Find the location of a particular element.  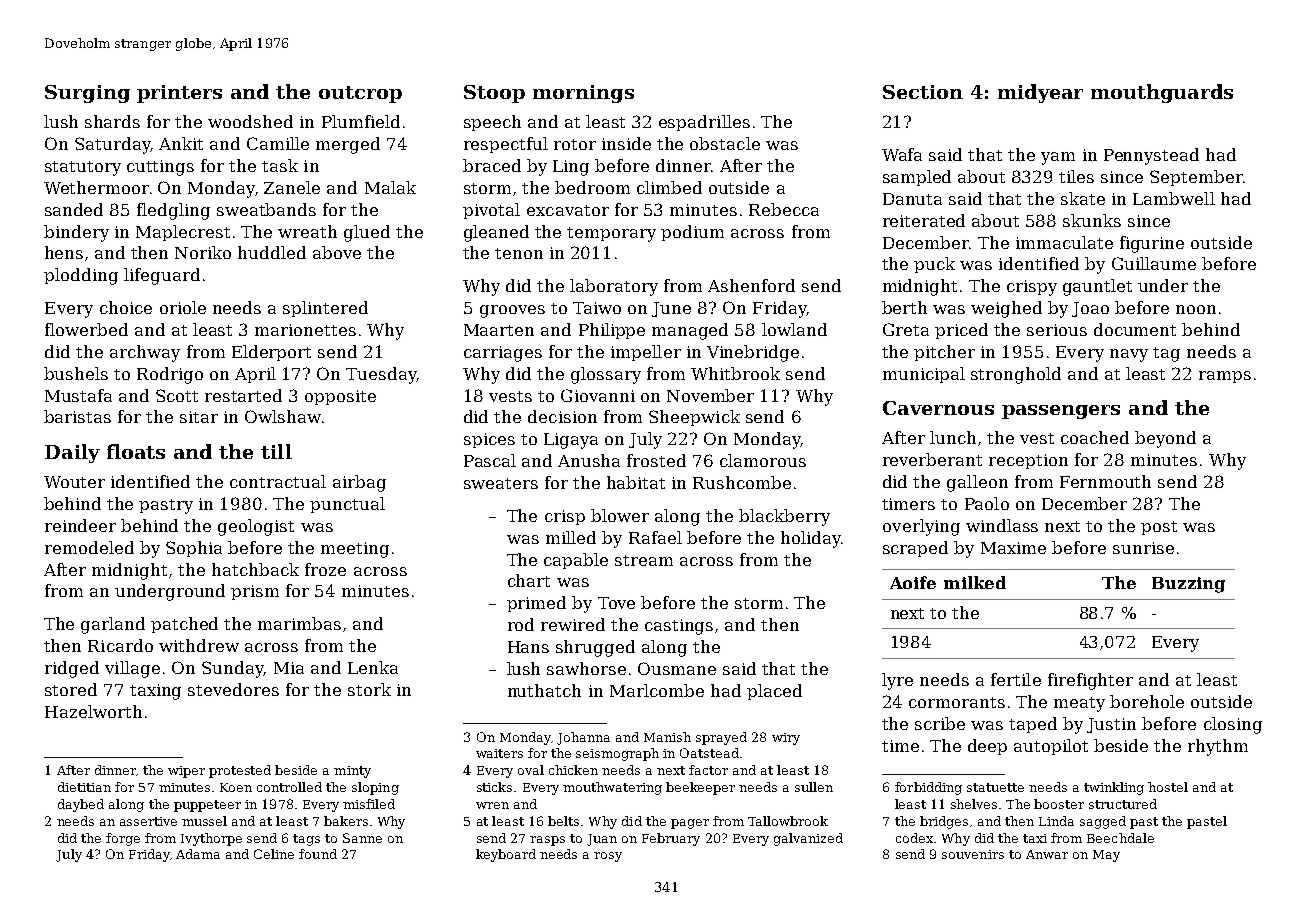

found is located at coordinates (318, 854).
